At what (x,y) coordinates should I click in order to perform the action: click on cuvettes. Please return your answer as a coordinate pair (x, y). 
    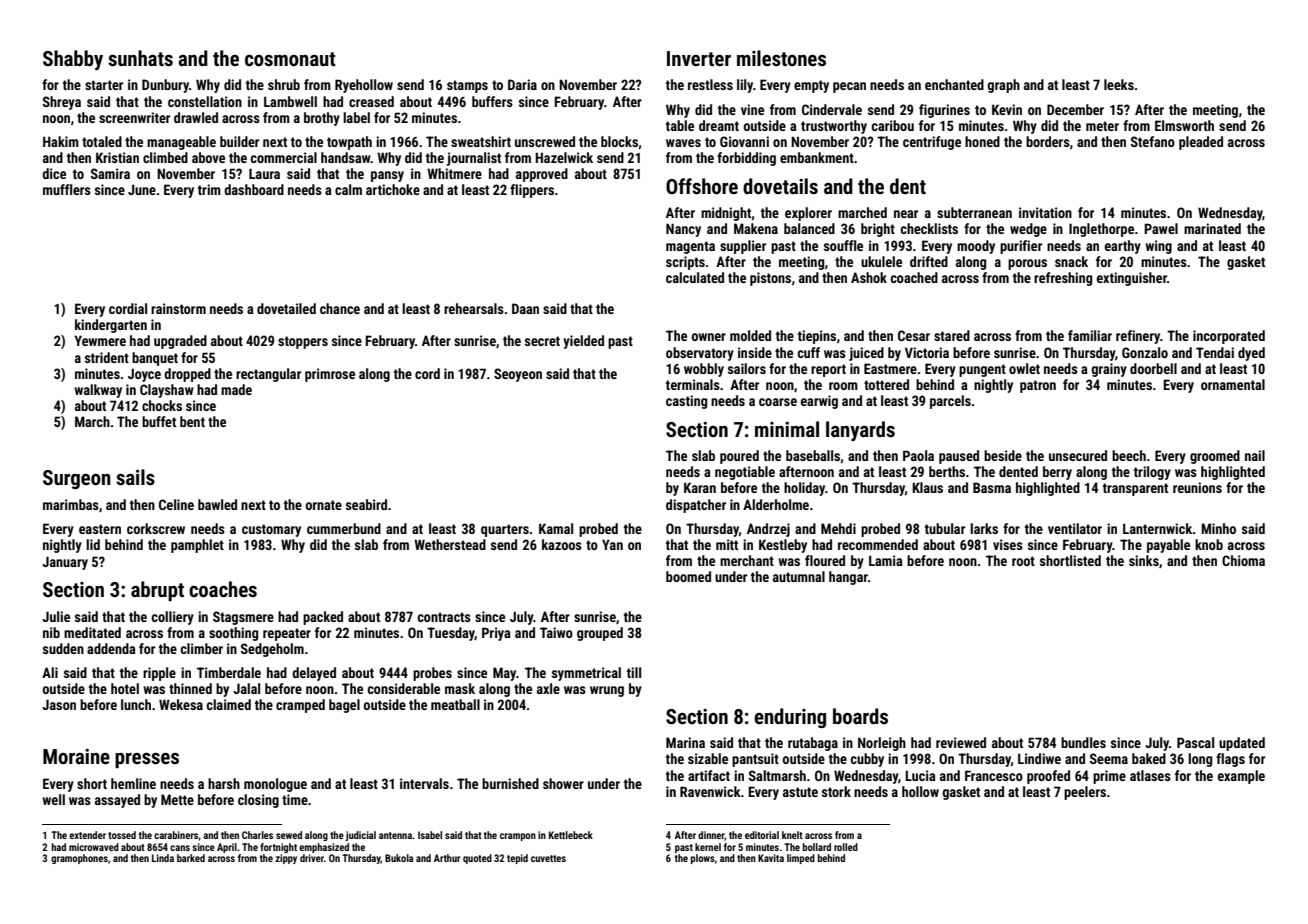
    Looking at the image, I should click on (548, 858).
